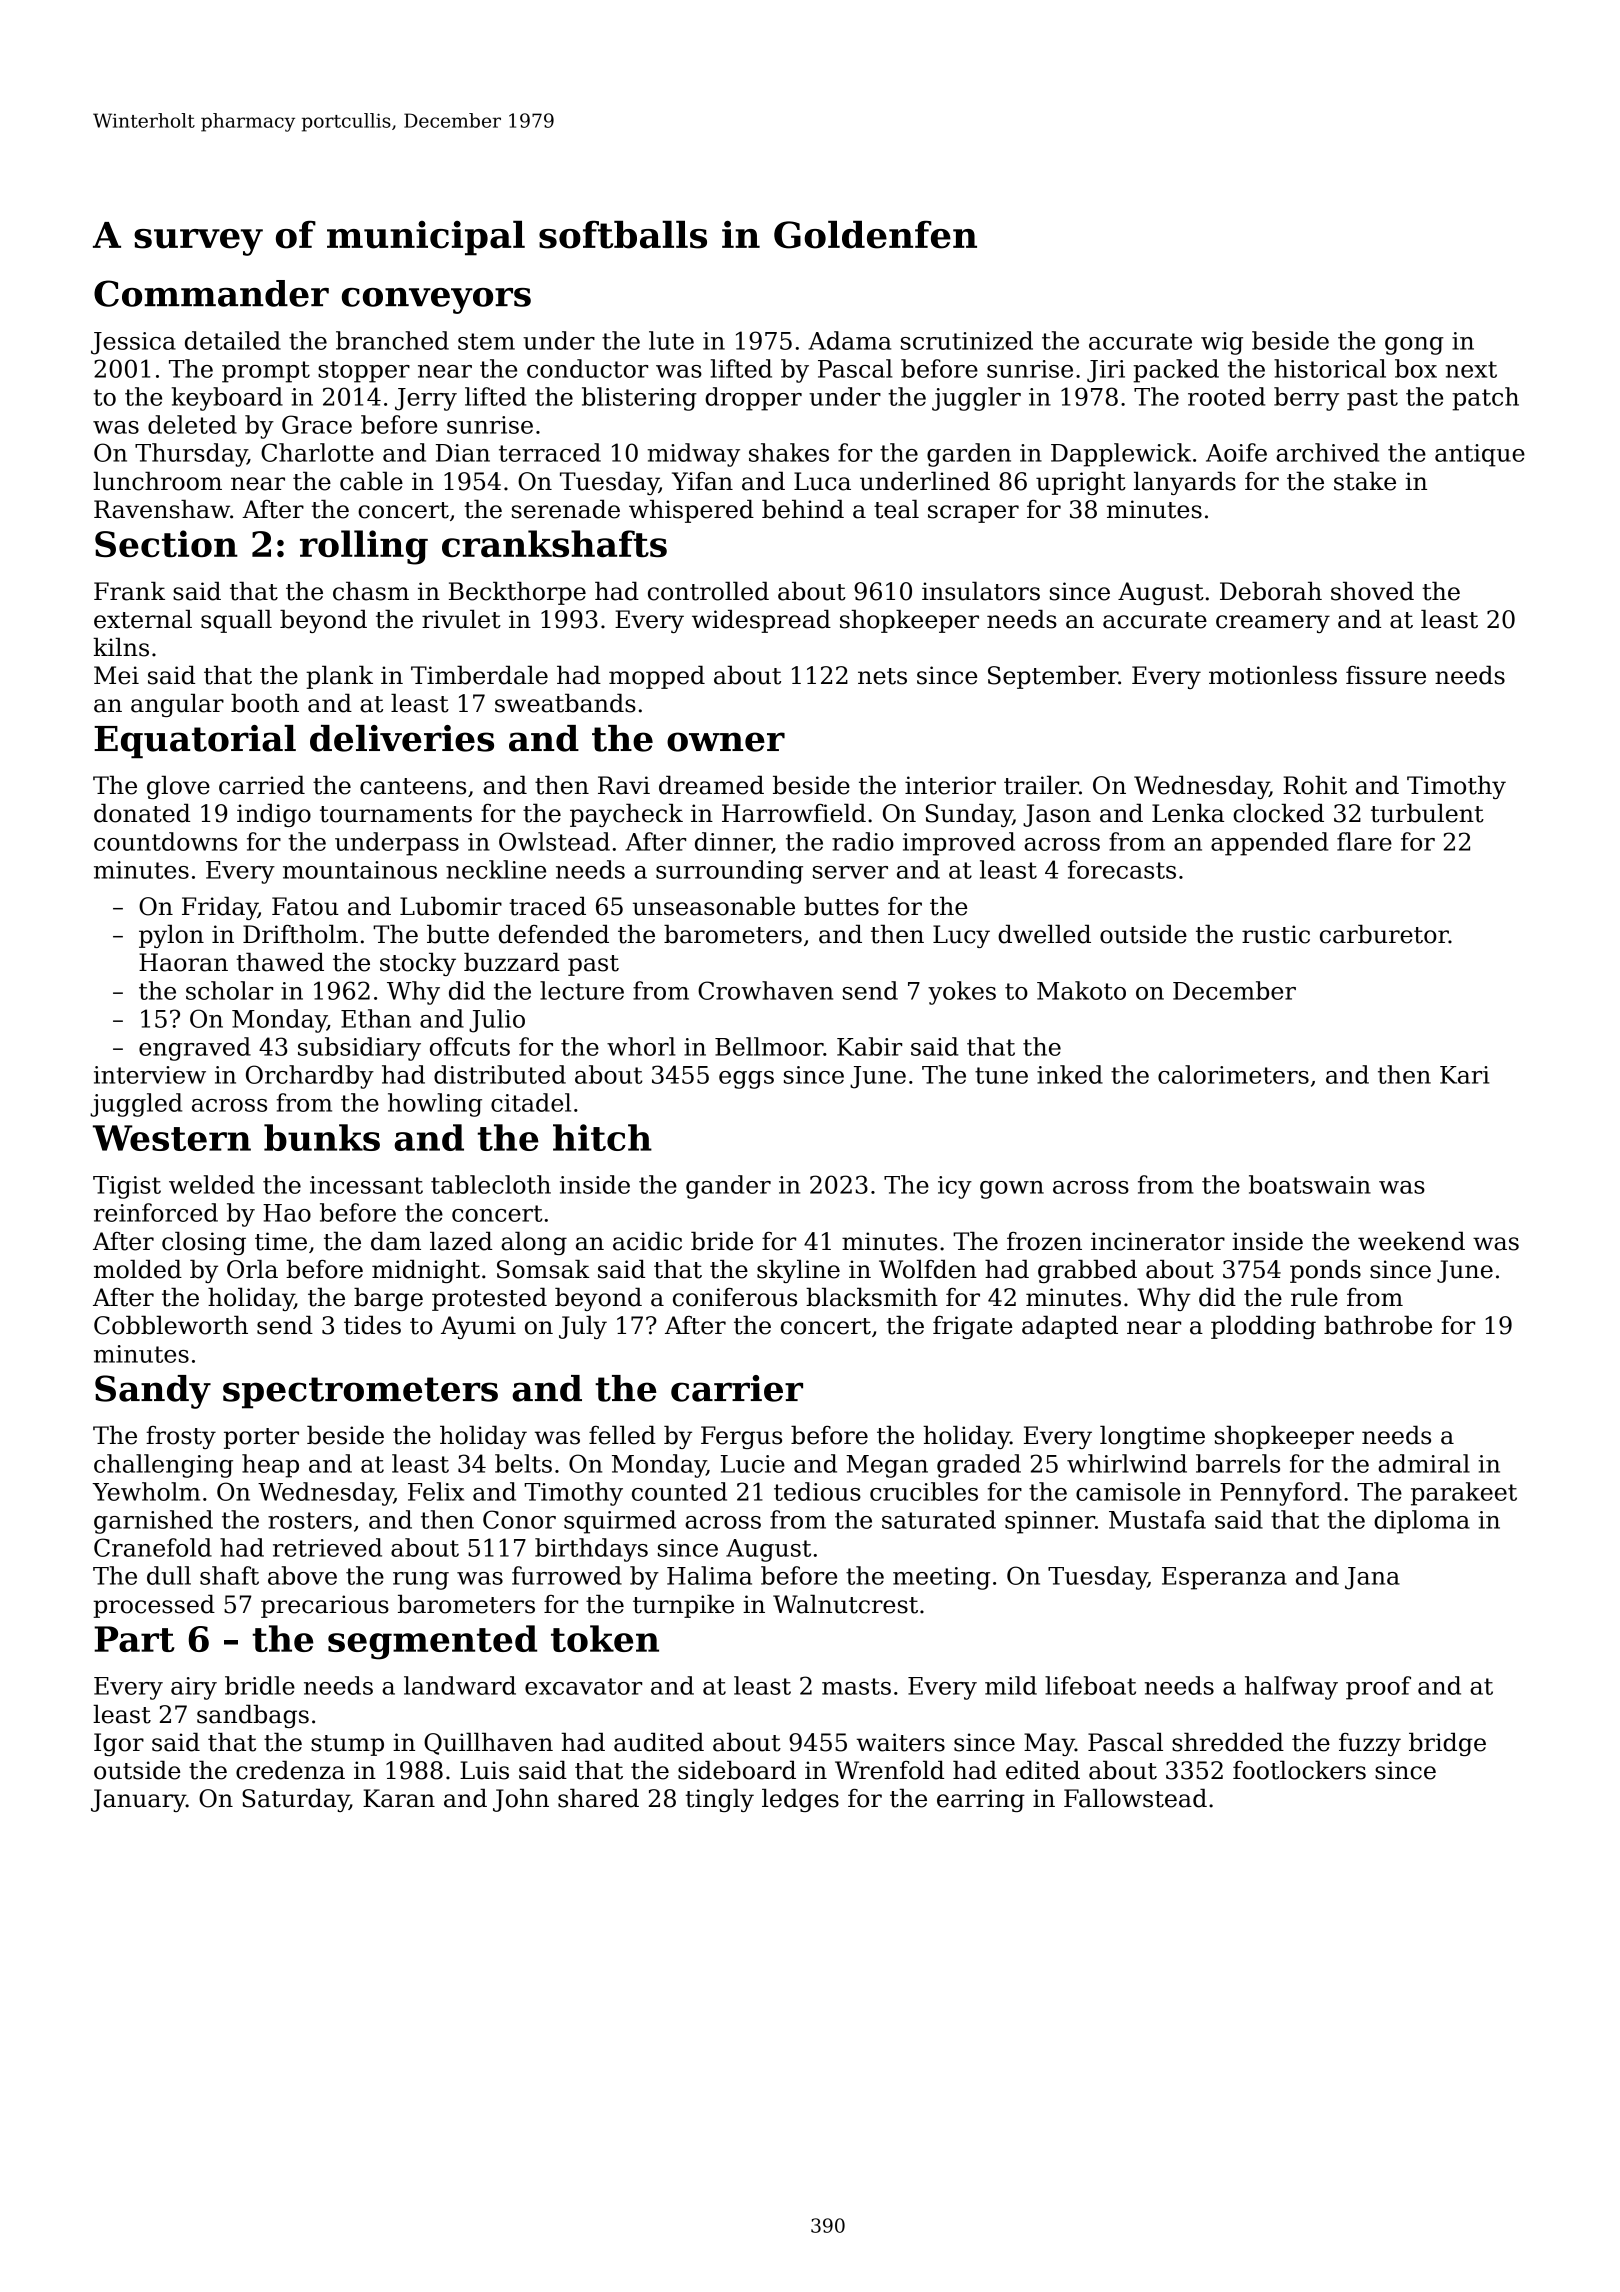 This image has height=2292, width=1620. What do you see at coordinates (981, 1800) in the image?
I see `earring` at bounding box center [981, 1800].
